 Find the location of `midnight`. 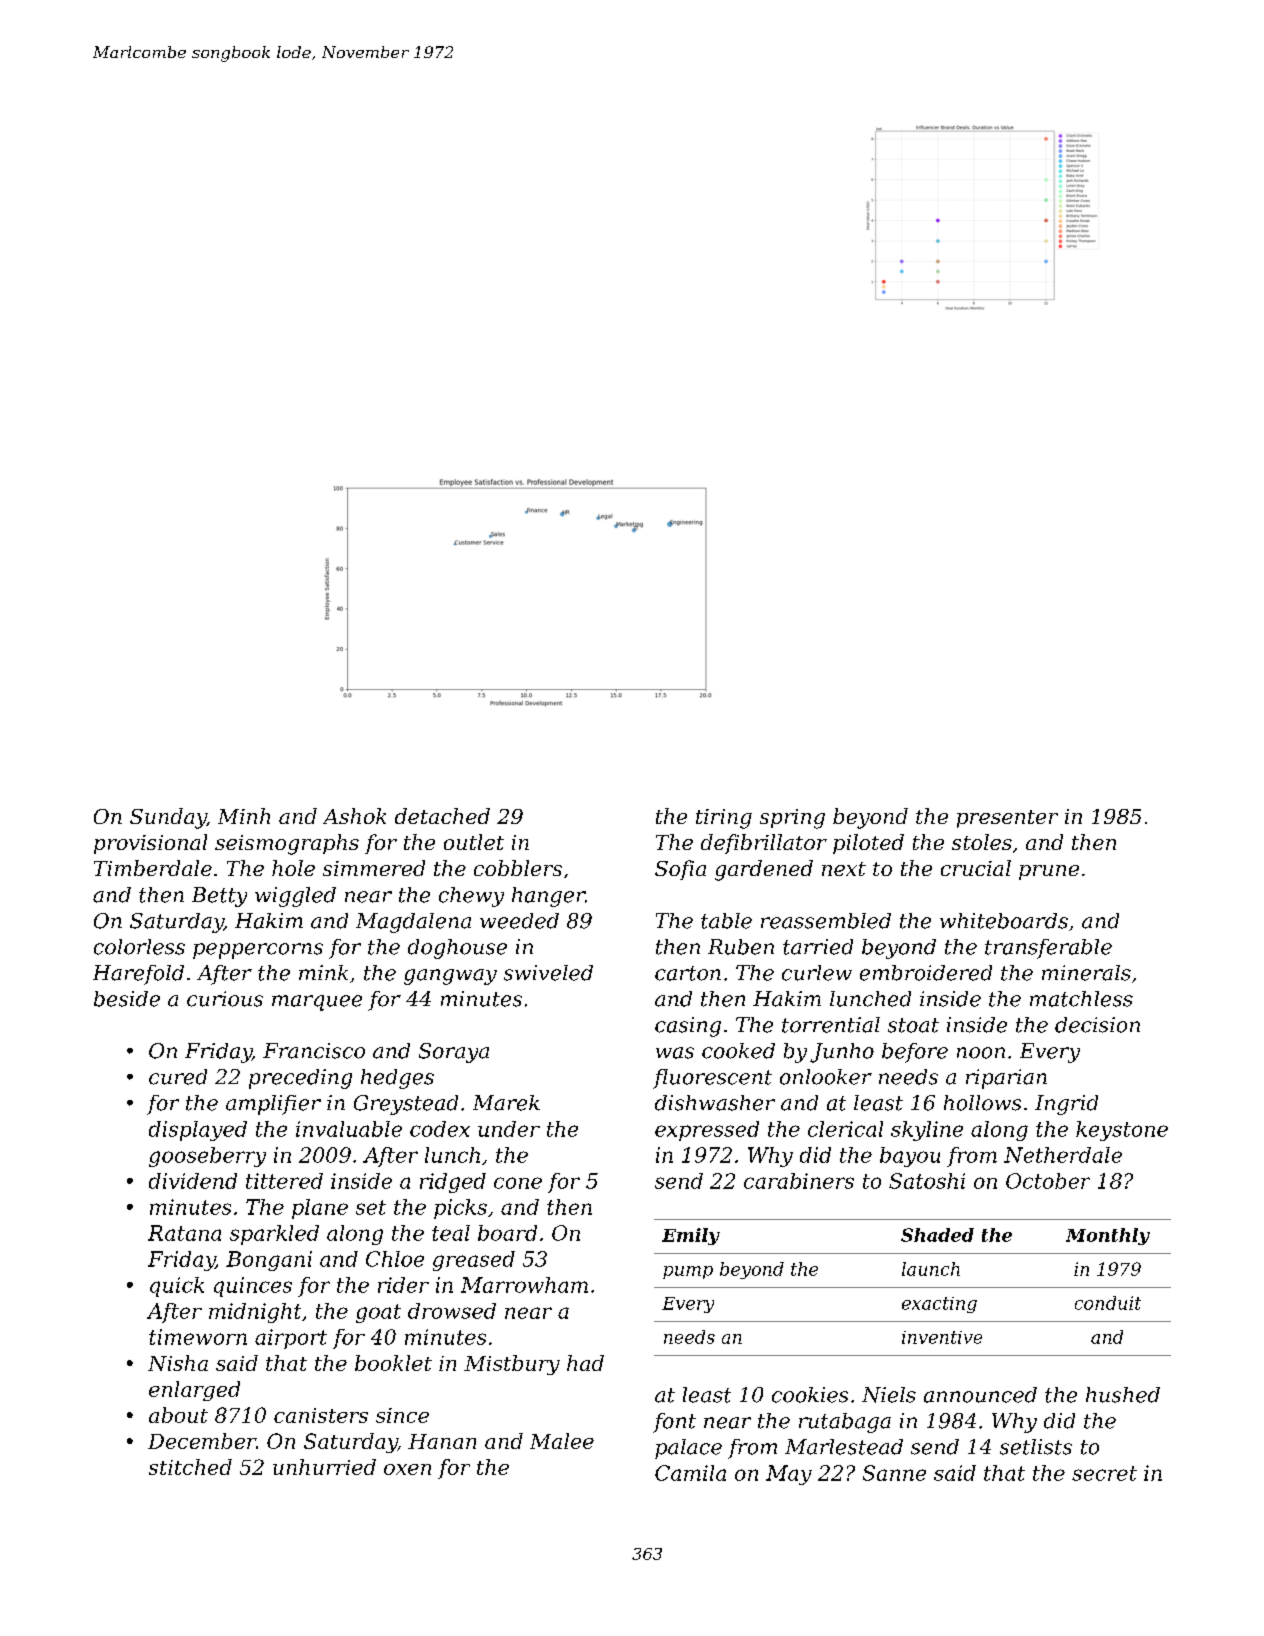

midnight is located at coordinates (255, 1313).
